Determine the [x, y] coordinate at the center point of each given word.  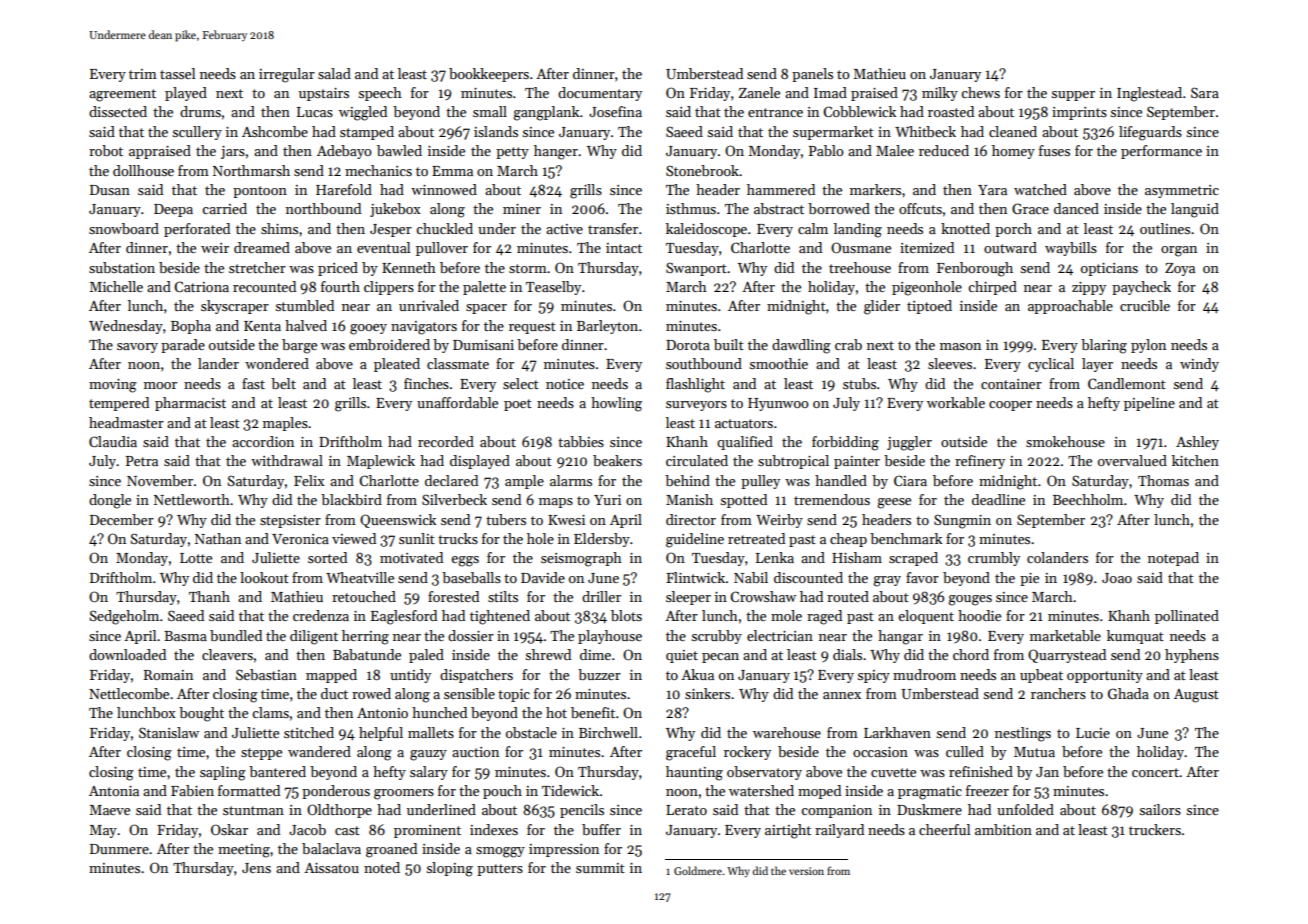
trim [143, 74]
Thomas [1163, 480]
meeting [244, 851]
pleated [397, 365]
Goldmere [698, 870]
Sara [1205, 92]
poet [518, 405]
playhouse [610, 637]
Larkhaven [897, 732]
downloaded [127, 654]
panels [812, 75]
